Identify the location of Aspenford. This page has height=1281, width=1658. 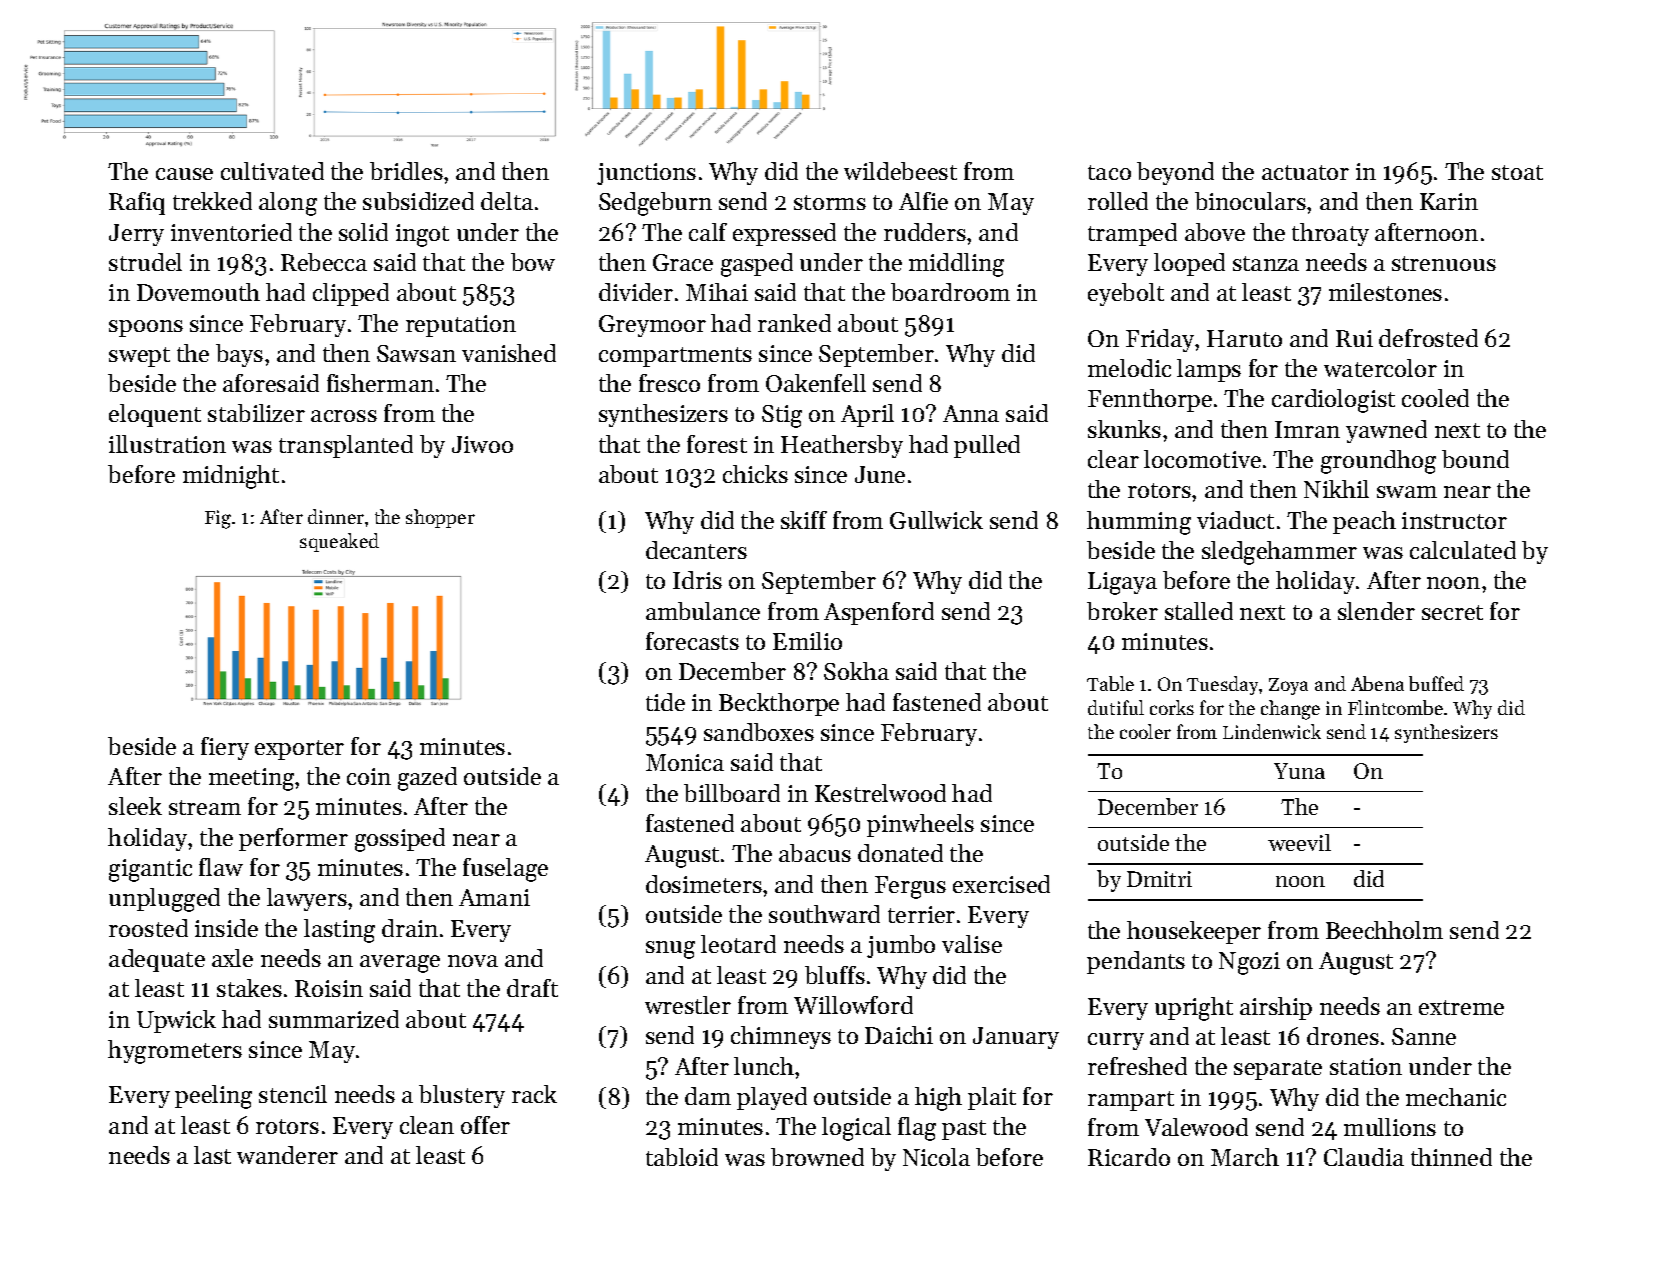
(879, 613).
